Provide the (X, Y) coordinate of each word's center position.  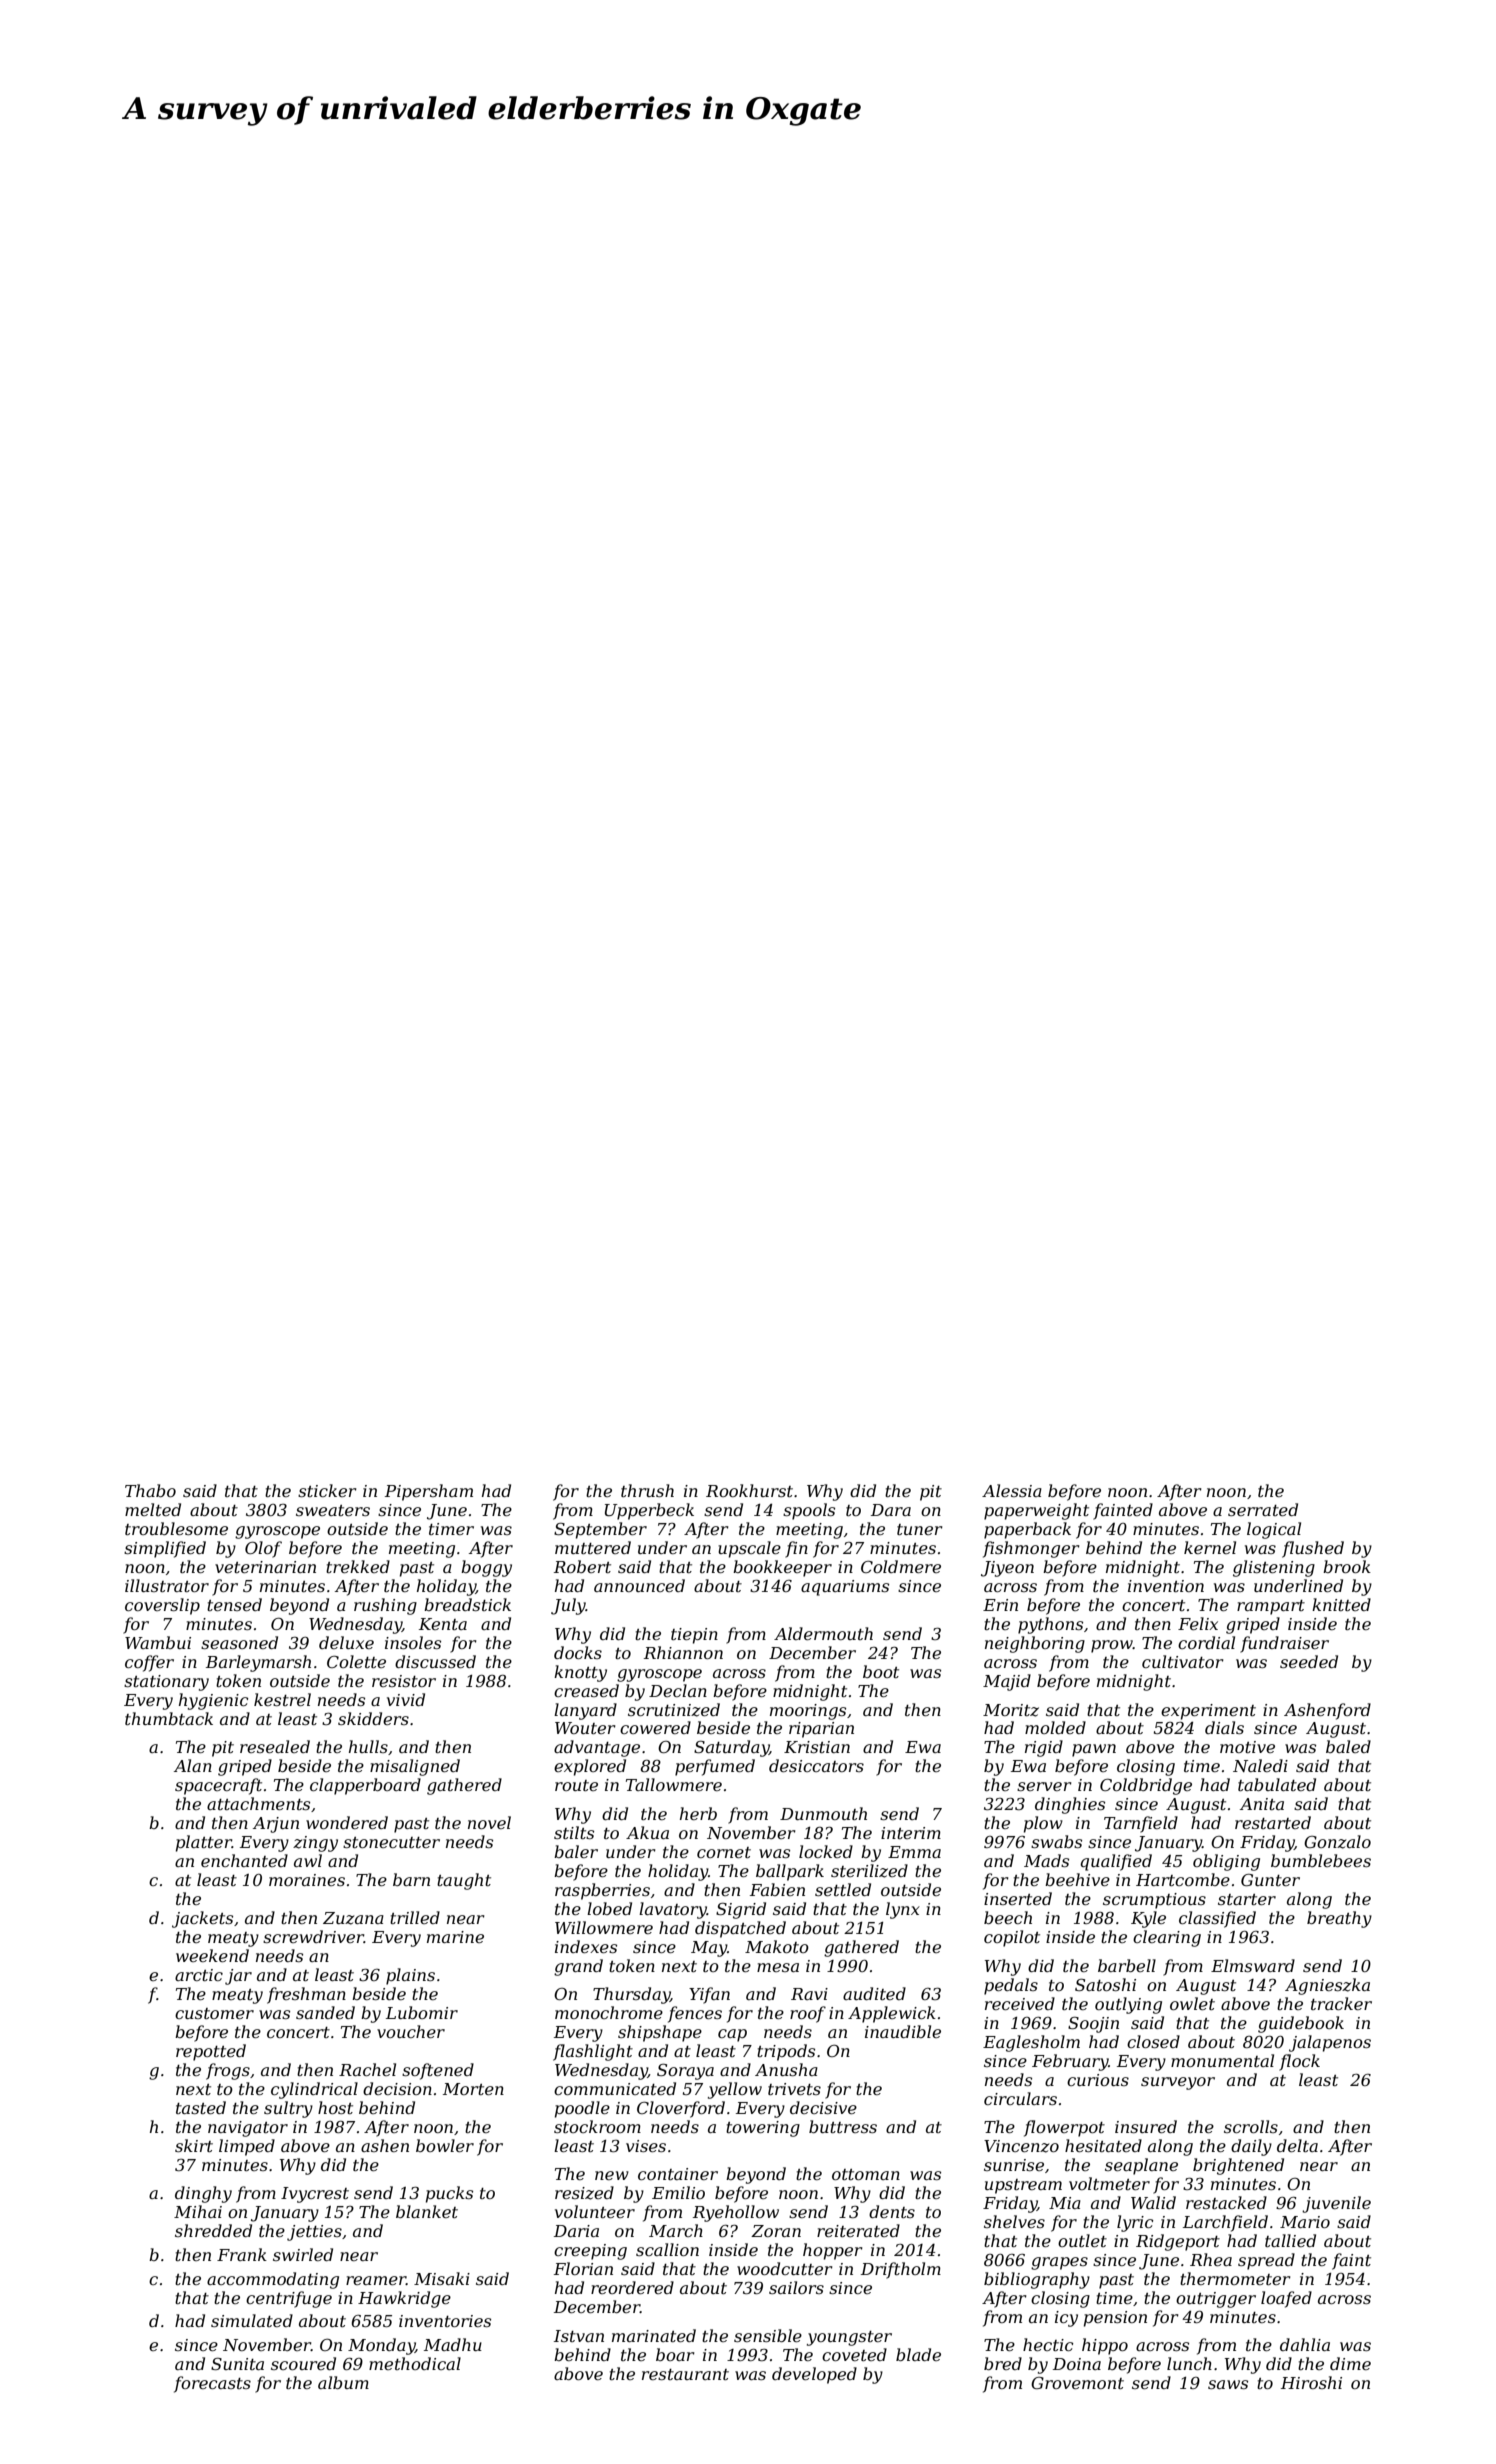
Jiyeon (1007, 1569)
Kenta (443, 1624)
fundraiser (1284, 1644)
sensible (768, 2335)
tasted (201, 2107)
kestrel (282, 1699)
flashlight (593, 2052)
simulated (252, 2320)
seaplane (1141, 2166)
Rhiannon (683, 1652)
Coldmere (901, 1566)
